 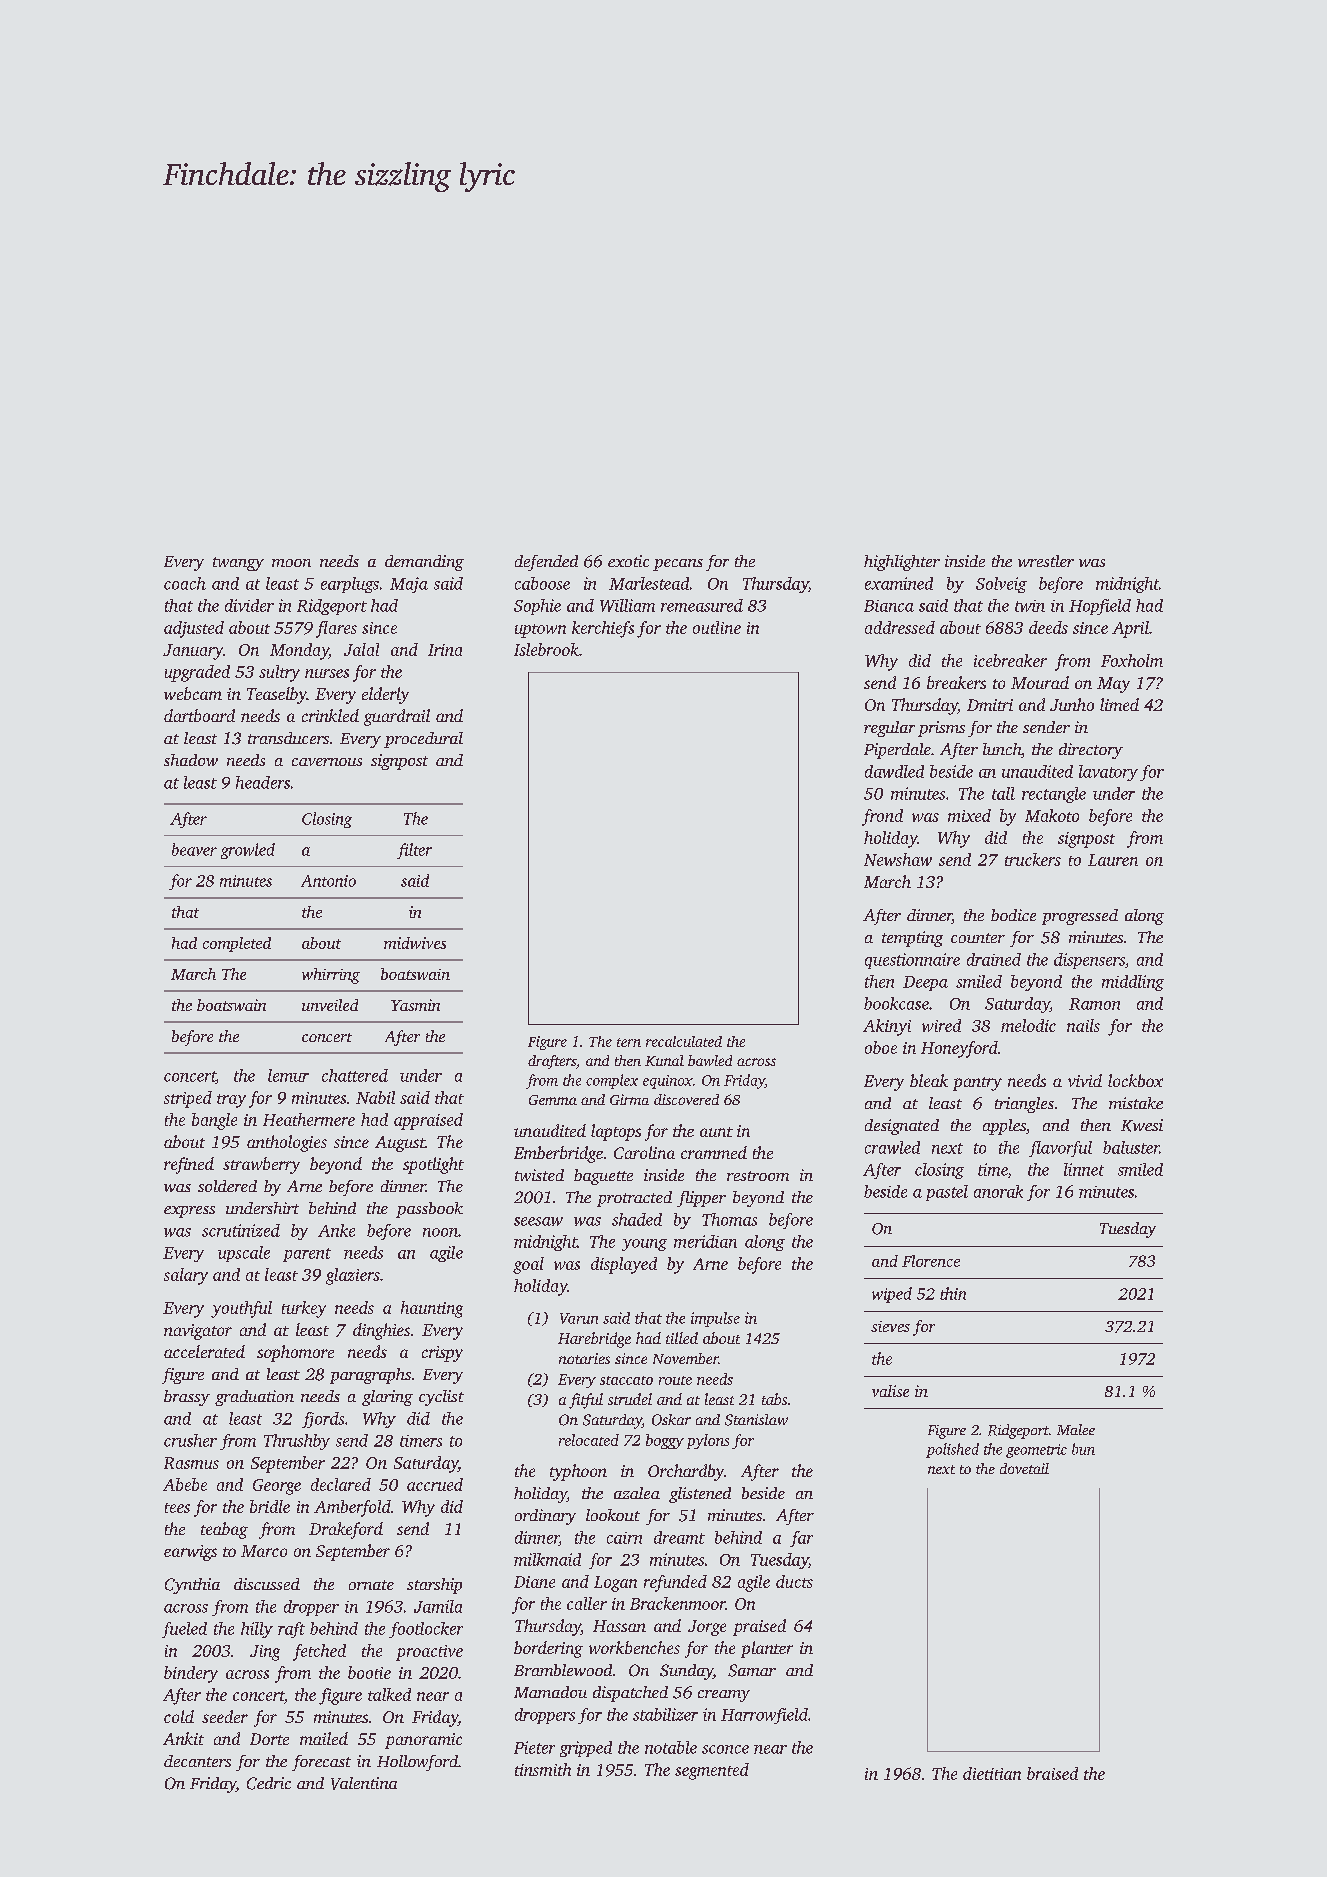 What do you see at coordinates (364, 1783) in the page?
I see `Valentina` at bounding box center [364, 1783].
